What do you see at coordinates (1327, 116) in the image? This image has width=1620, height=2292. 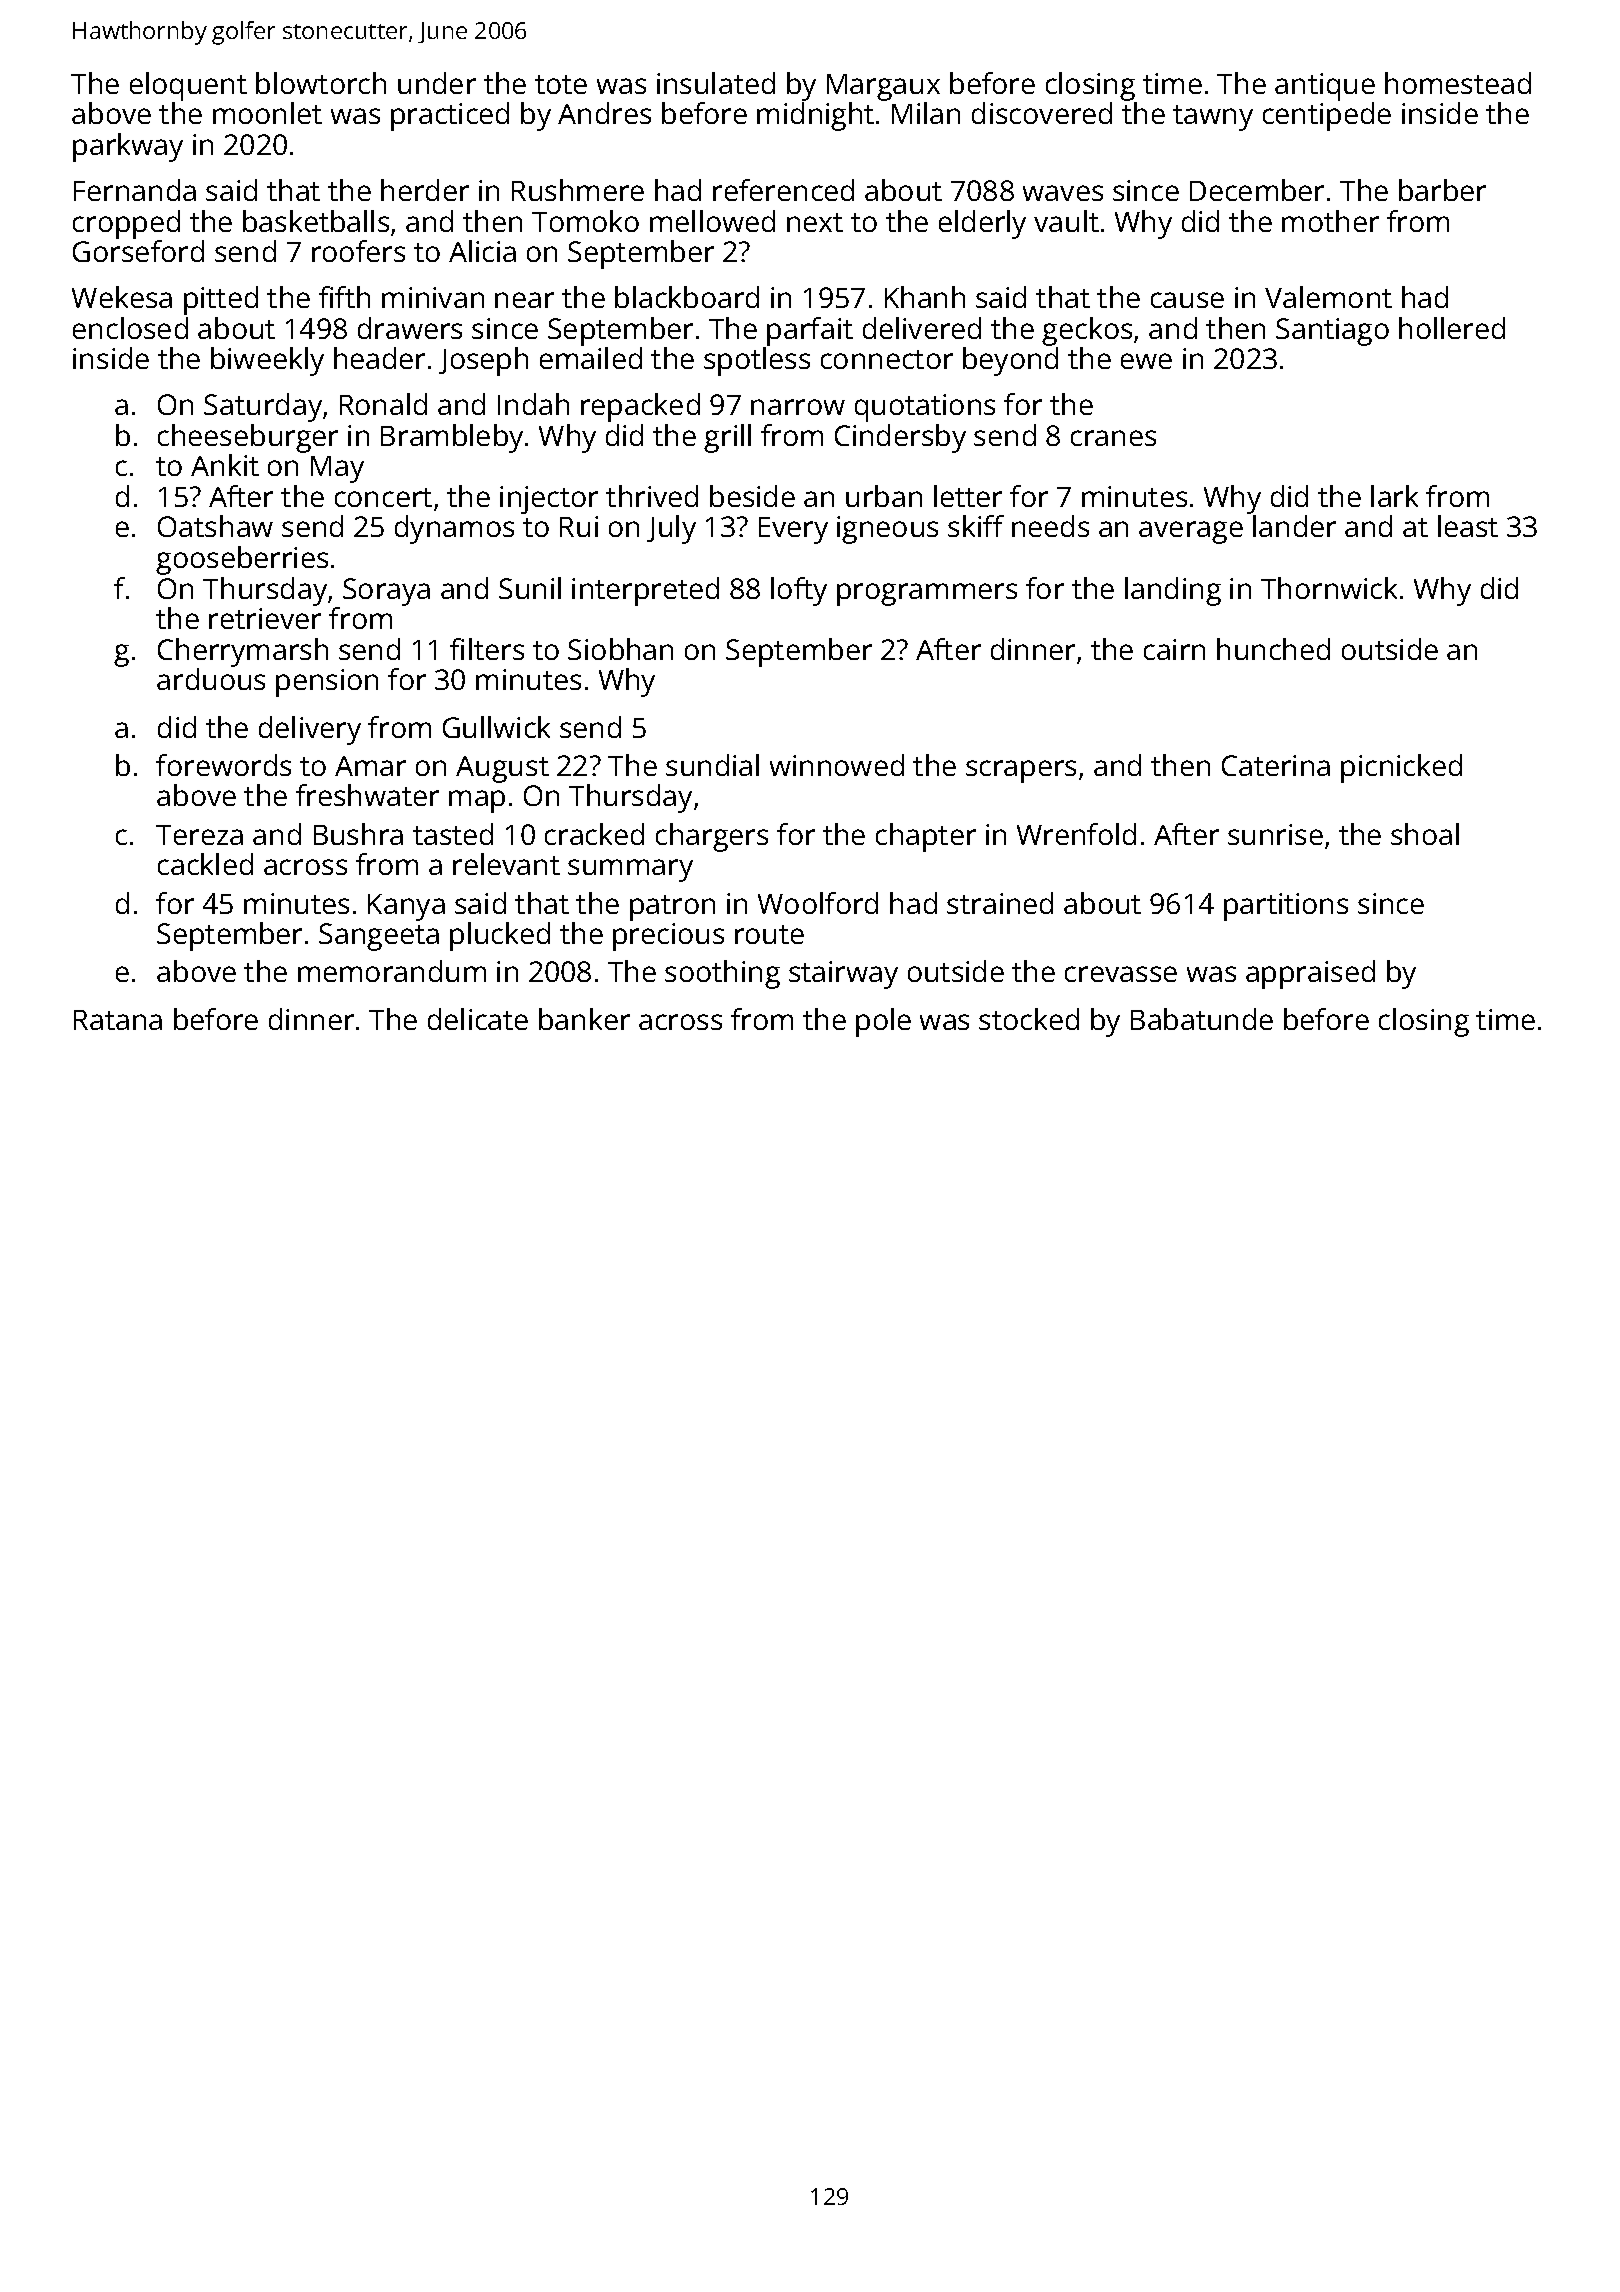 I see `centipede` at bounding box center [1327, 116].
